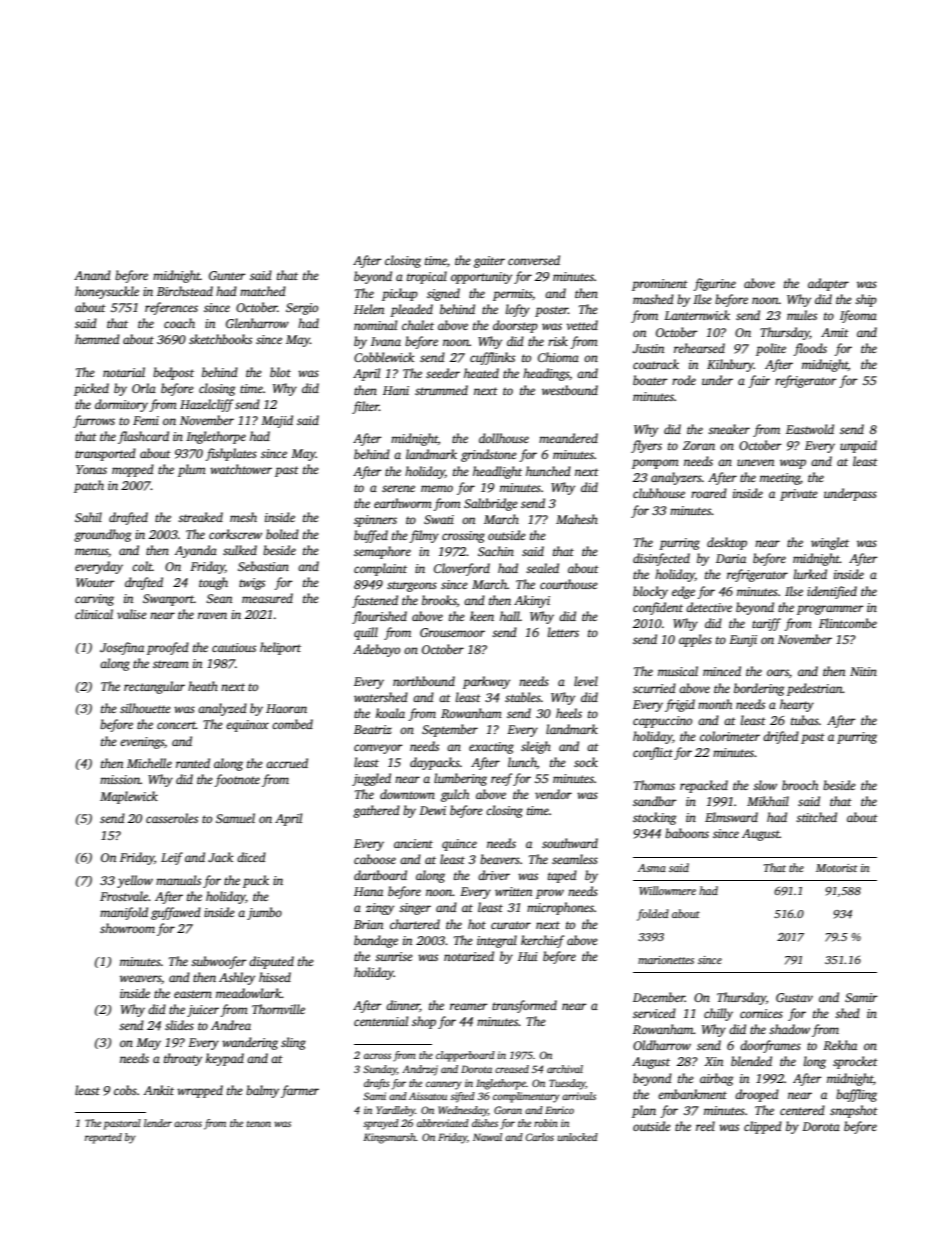  Describe the element at coordinates (567, 1084) in the image. I see `Tuesday` at that location.
